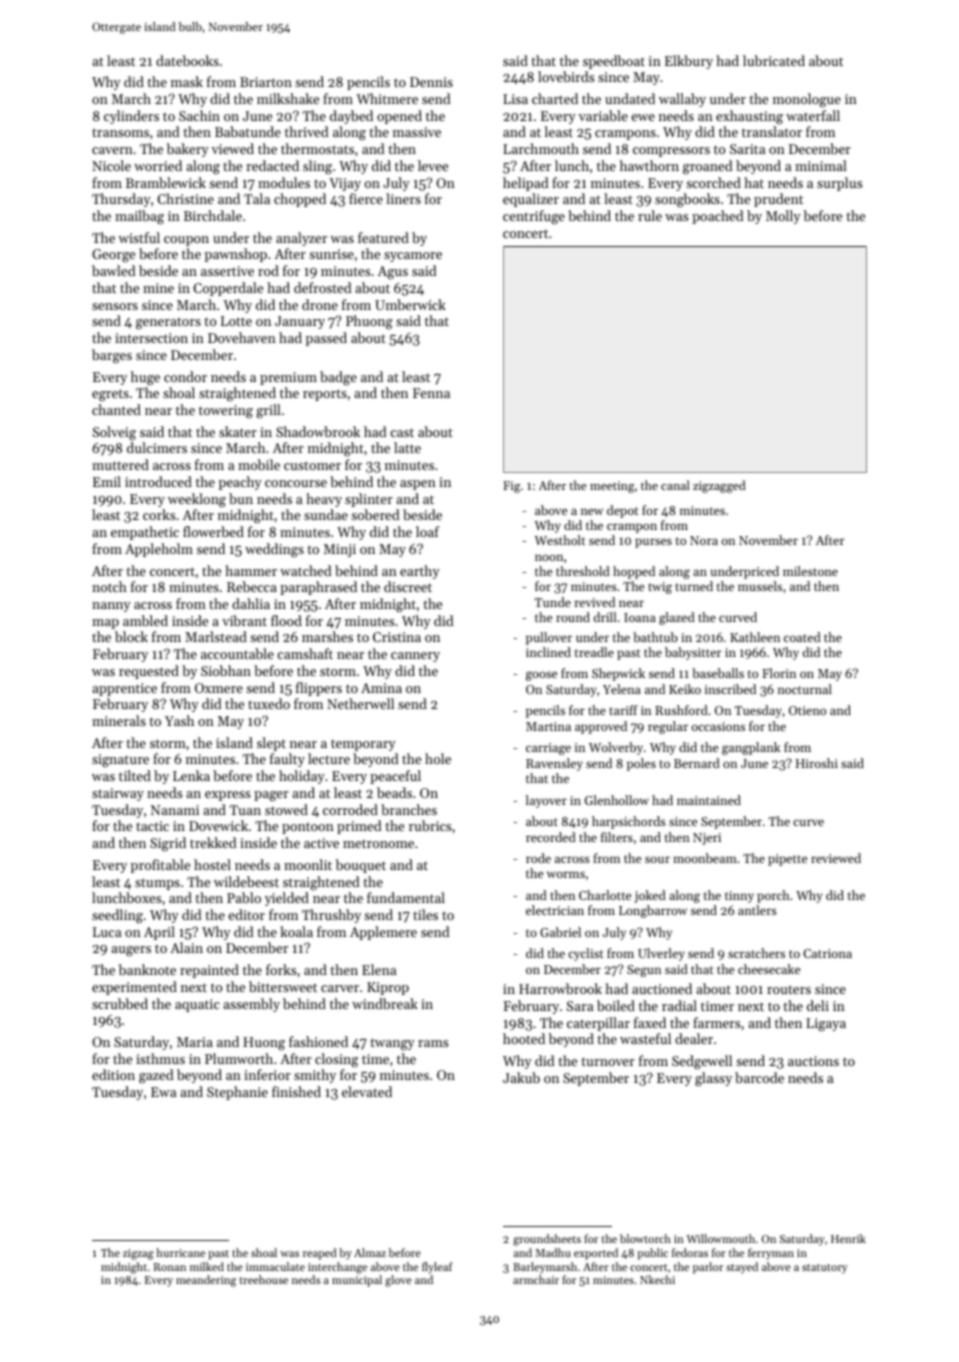  Describe the element at coordinates (594, 652) in the image. I see `treadle` at that location.
